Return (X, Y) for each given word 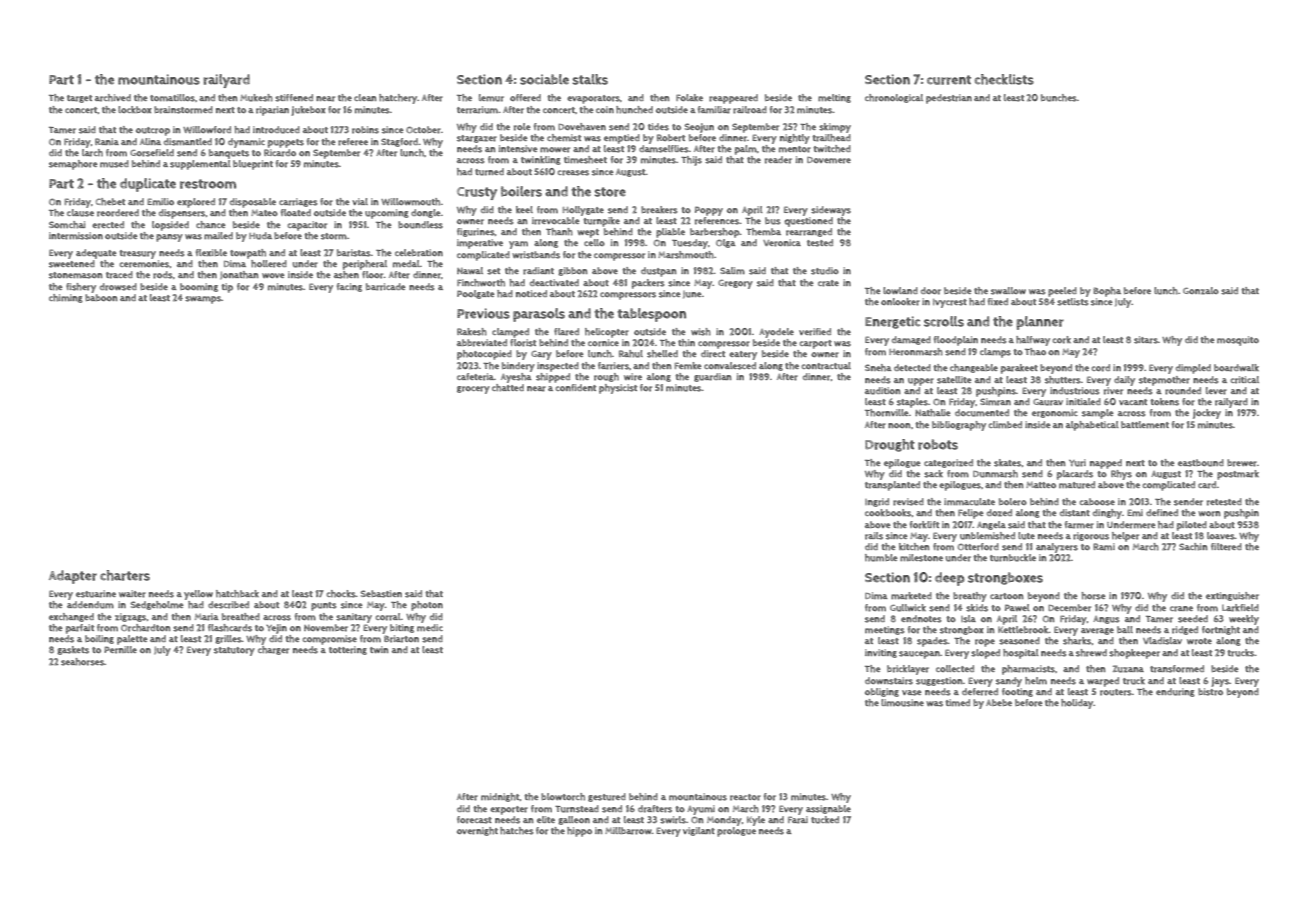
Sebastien (381, 594)
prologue (736, 832)
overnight (477, 831)
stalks (590, 79)
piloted (1192, 526)
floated (296, 212)
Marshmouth (686, 255)
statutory (234, 651)
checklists (1004, 79)
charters (125, 575)
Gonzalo (1201, 291)
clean (365, 97)
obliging (882, 692)
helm (1036, 681)
